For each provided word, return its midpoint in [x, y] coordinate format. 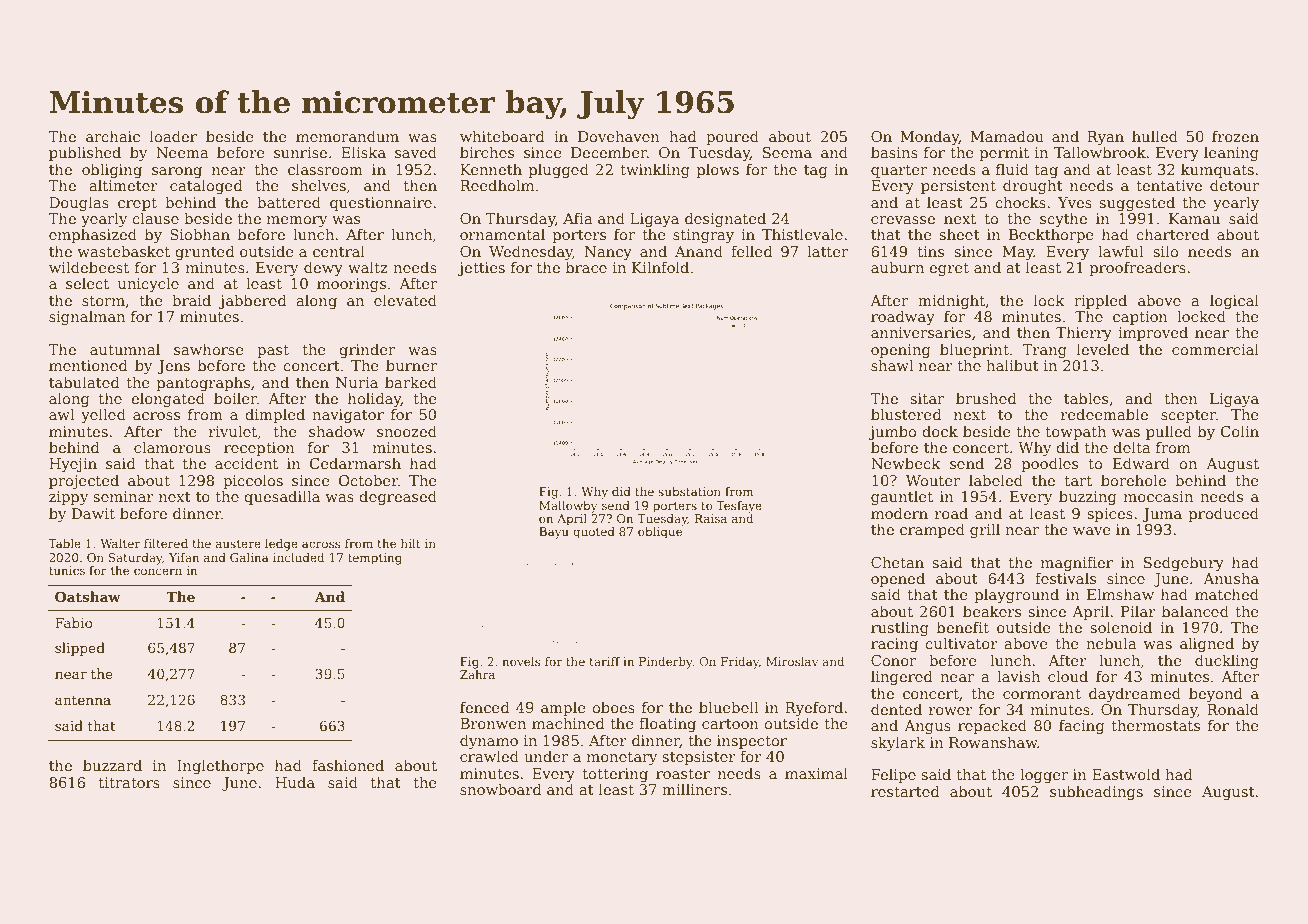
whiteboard [502, 136]
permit [1004, 154]
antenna [83, 700]
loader [173, 136]
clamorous [172, 447]
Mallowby [568, 507]
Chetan [897, 562]
